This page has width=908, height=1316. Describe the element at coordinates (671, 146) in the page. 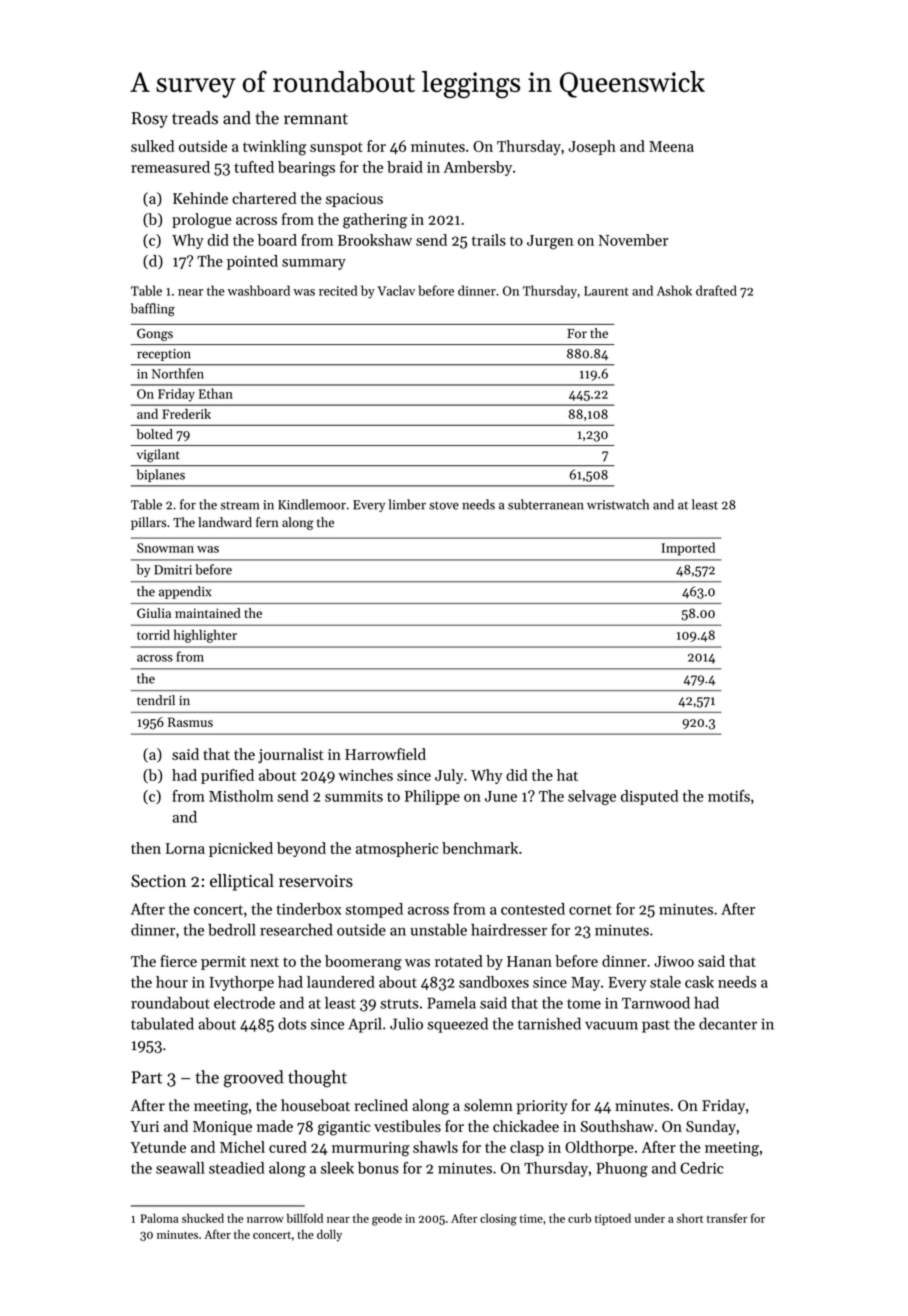

I see `Meena` at that location.
